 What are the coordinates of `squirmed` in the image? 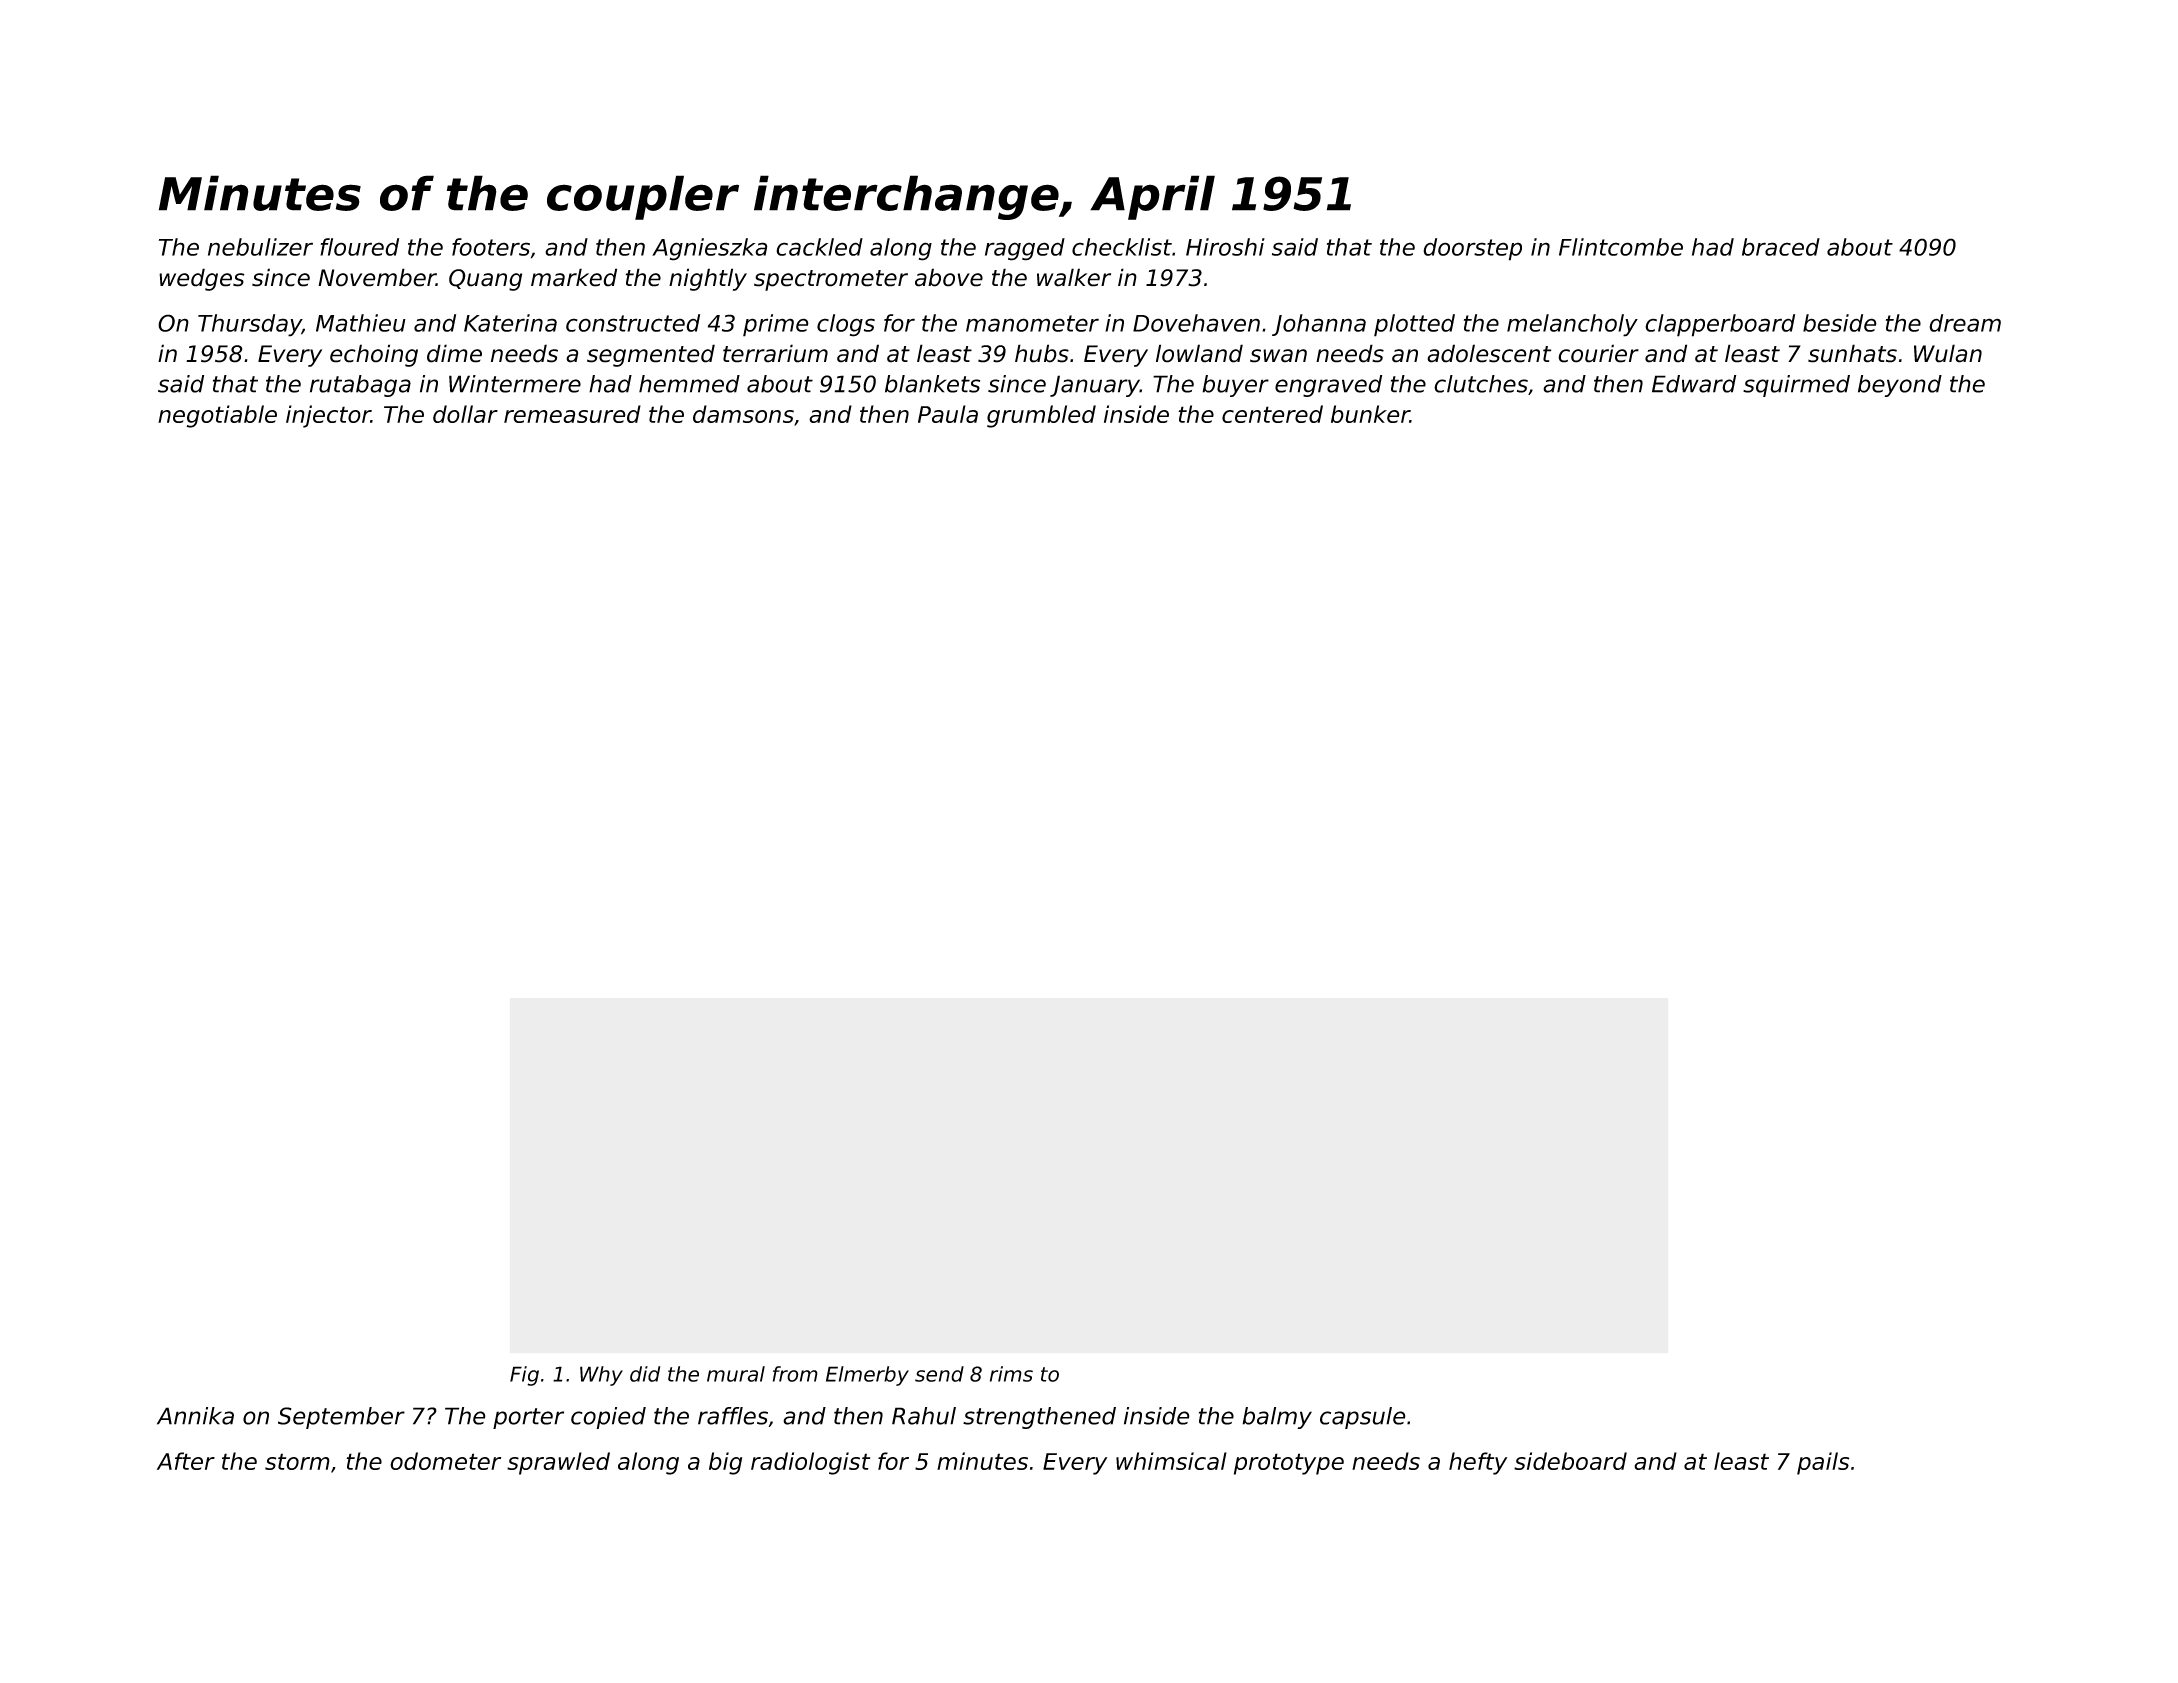 It's located at (1796, 386).
